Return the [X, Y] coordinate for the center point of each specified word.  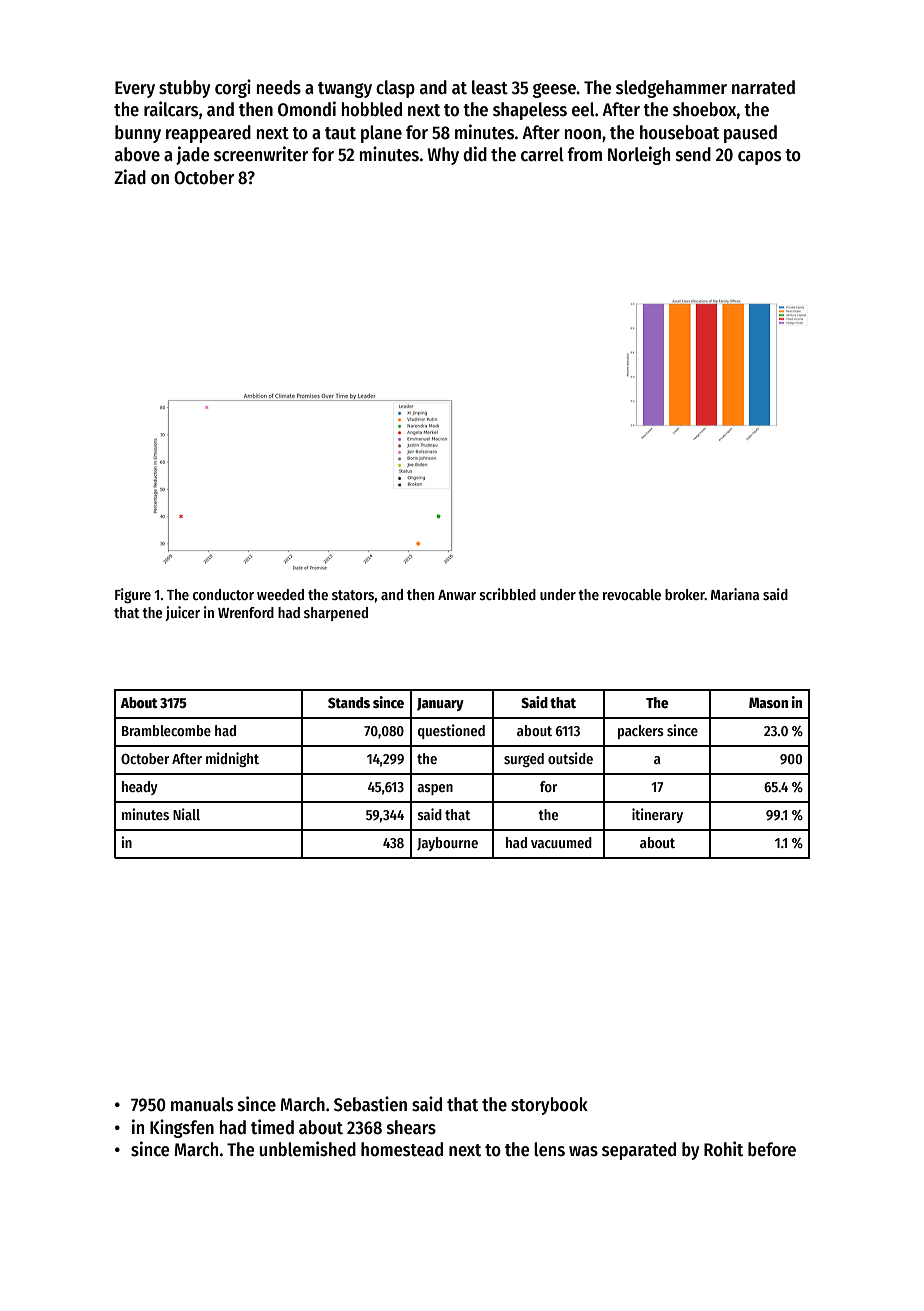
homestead [402, 1149]
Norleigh [639, 155]
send [693, 154]
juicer [182, 613]
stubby [184, 89]
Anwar [457, 595]
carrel [542, 154]
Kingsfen [182, 1128]
